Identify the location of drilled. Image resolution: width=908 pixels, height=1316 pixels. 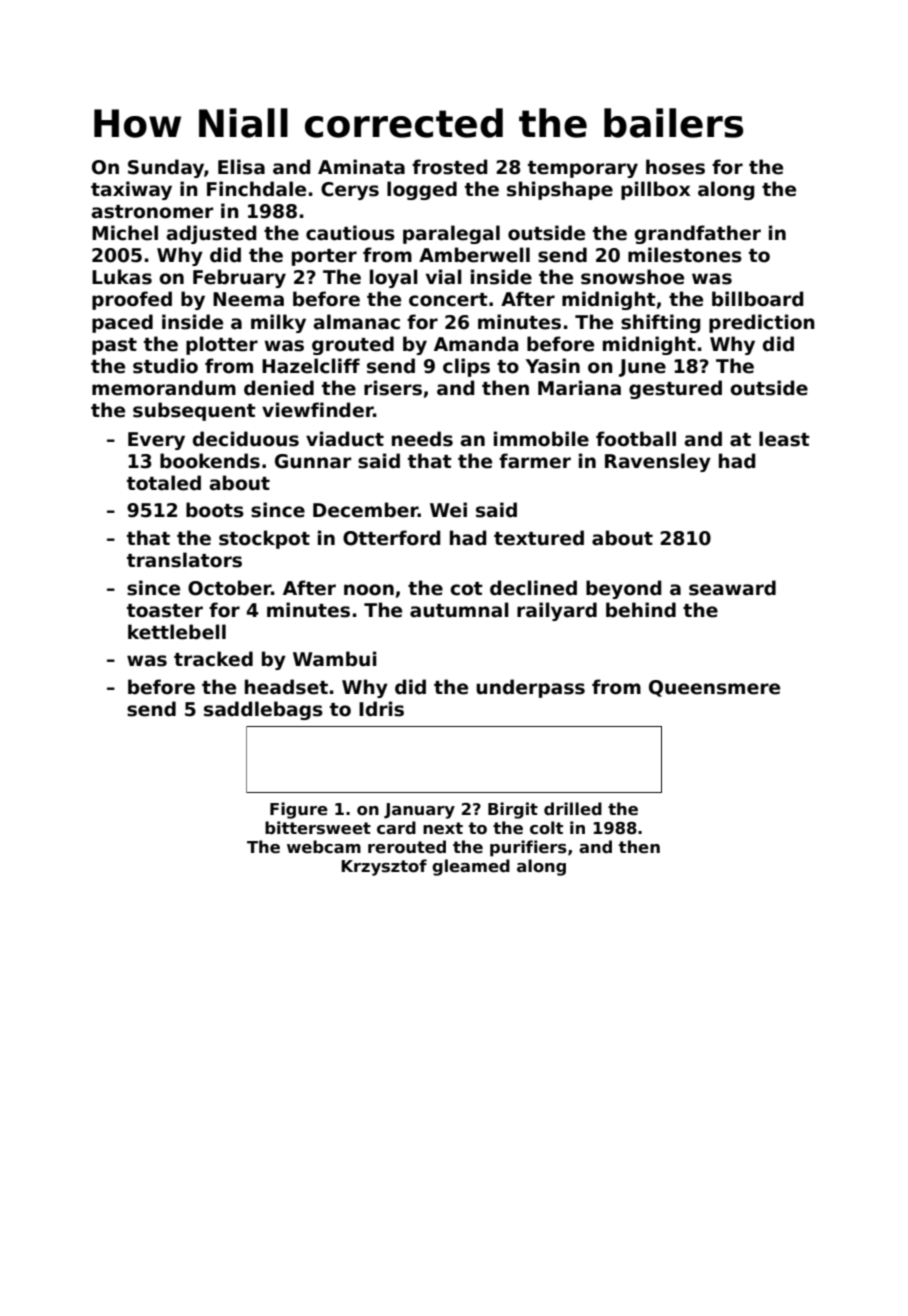
(573, 809).
